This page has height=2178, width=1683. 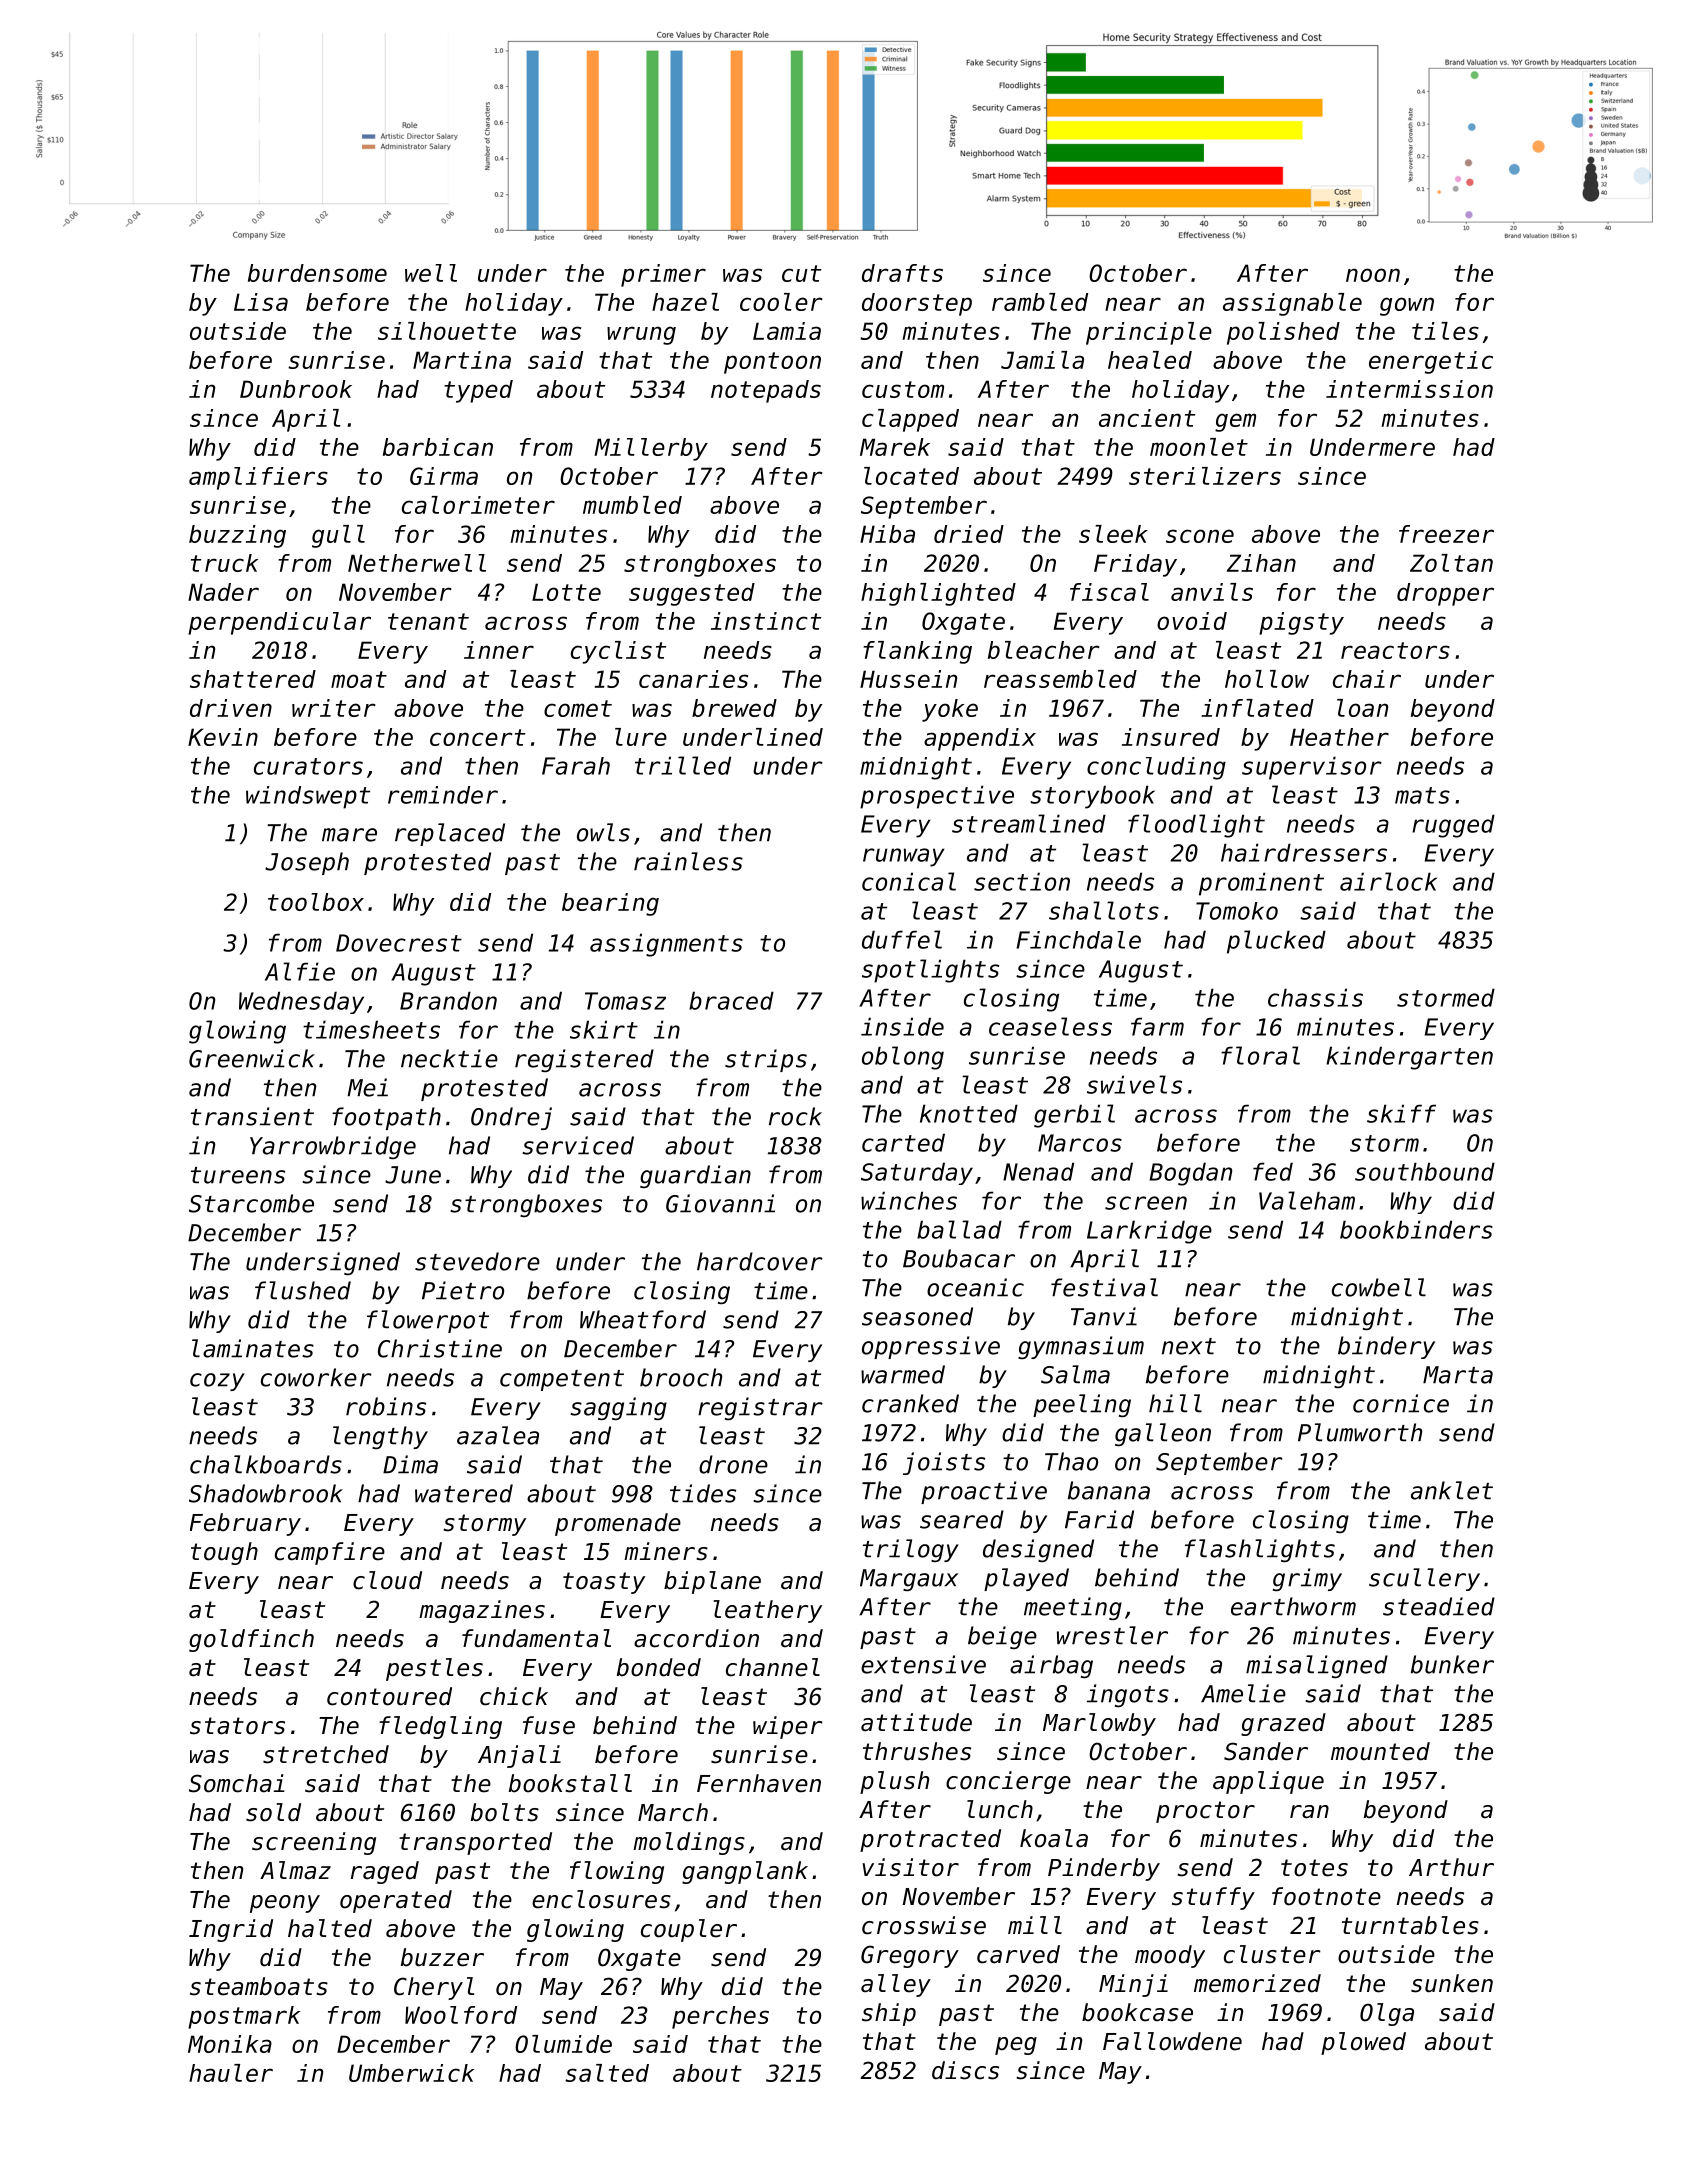 What do you see at coordinates (1293, 1606) in the page?
I see `earthworm` at bounding box center [1293, 1606].
